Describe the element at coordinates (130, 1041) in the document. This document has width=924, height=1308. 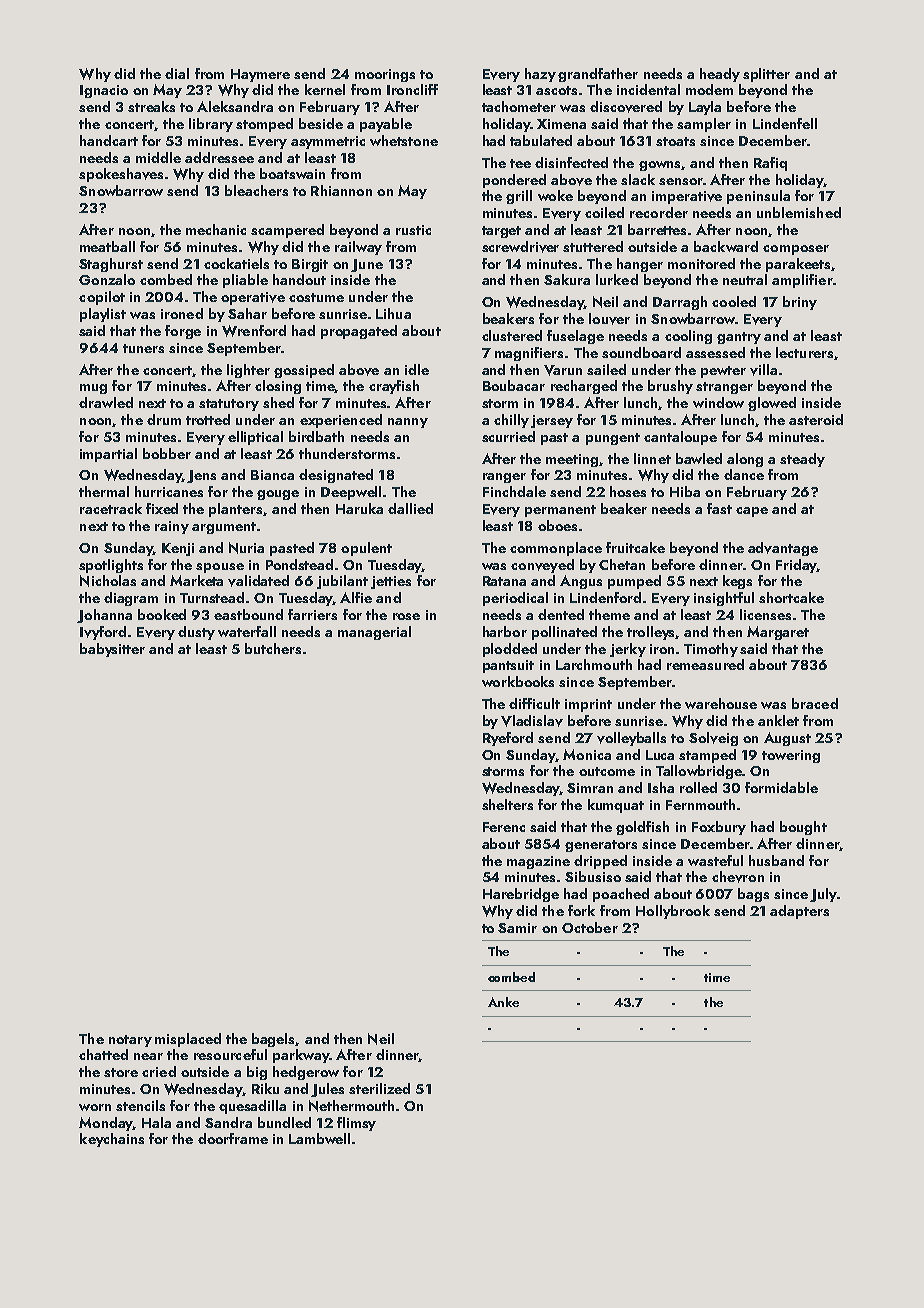
I see `notary` at that location.
